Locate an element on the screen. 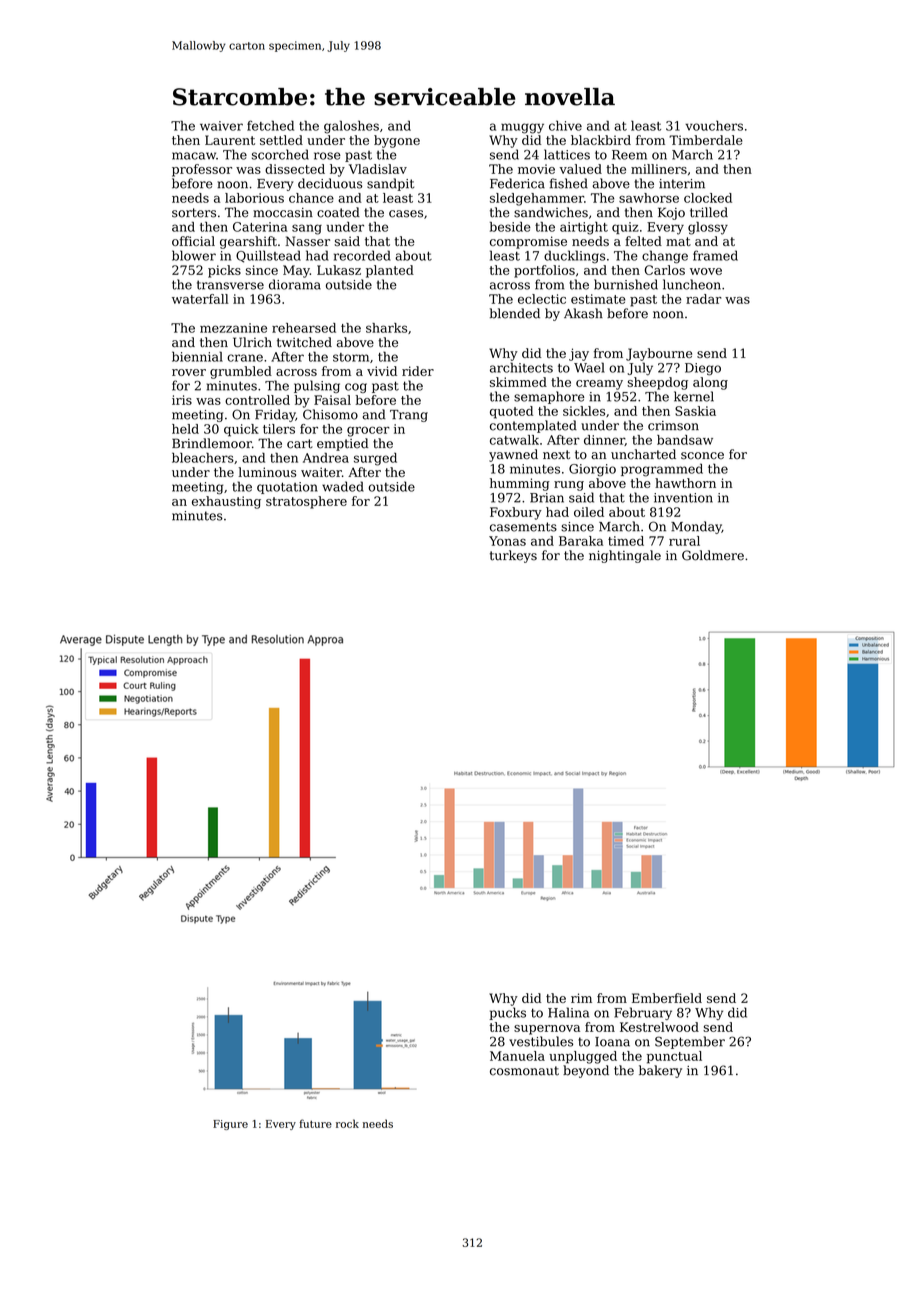  exhausting is located at coordinates (226, 502).
